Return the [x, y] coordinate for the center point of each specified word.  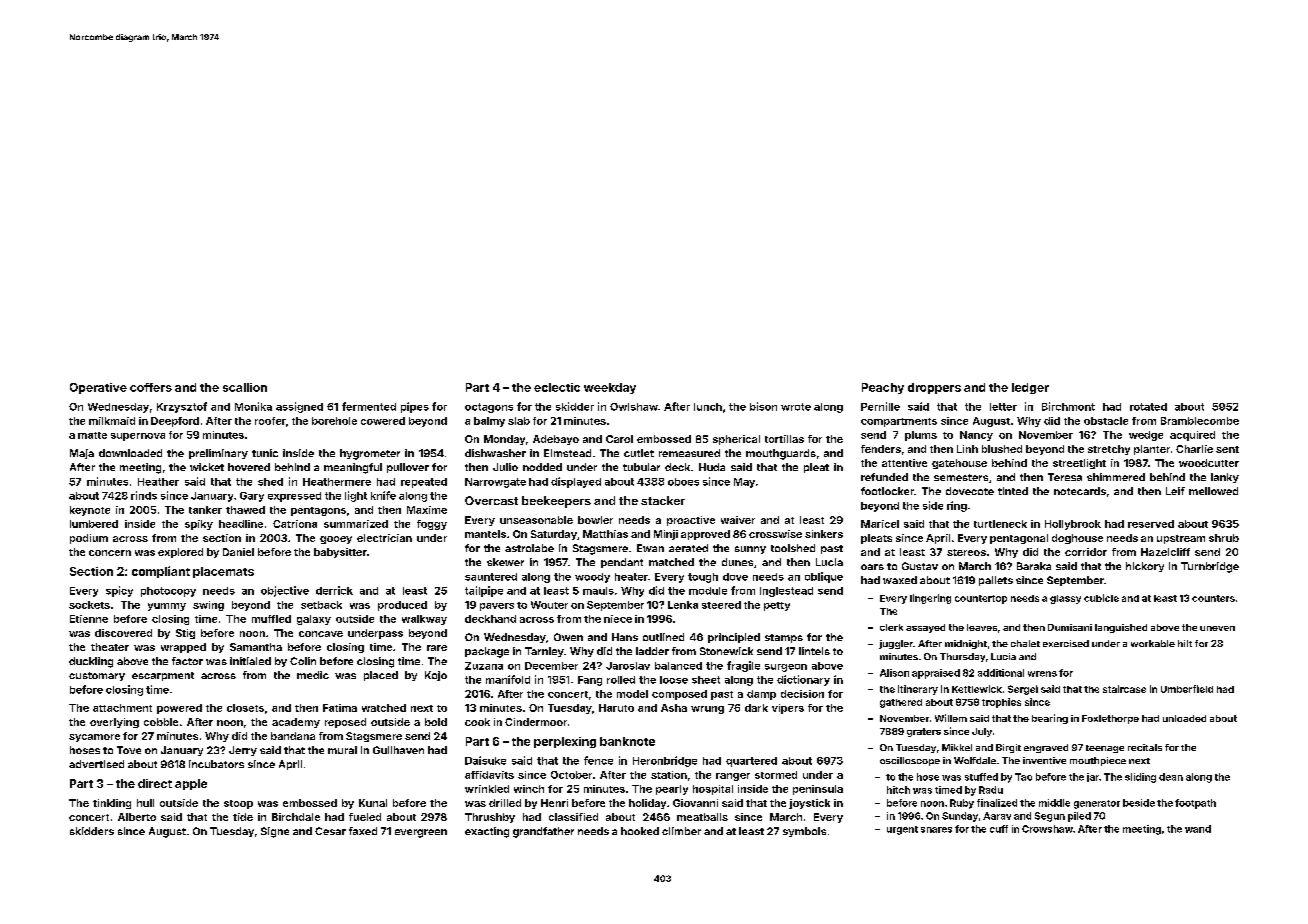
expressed [294, 497]
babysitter [340, 553]
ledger [1030, 388]
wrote [796, 407]
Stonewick [726, 651]
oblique [824, 577]
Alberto [137, 817]
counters [1213, 598]
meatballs [702, 817]
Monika [253, 406]
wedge [1146, 436]
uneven [1217, 628]
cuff [999, 829]
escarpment [163, 676]
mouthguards [781, 454]
